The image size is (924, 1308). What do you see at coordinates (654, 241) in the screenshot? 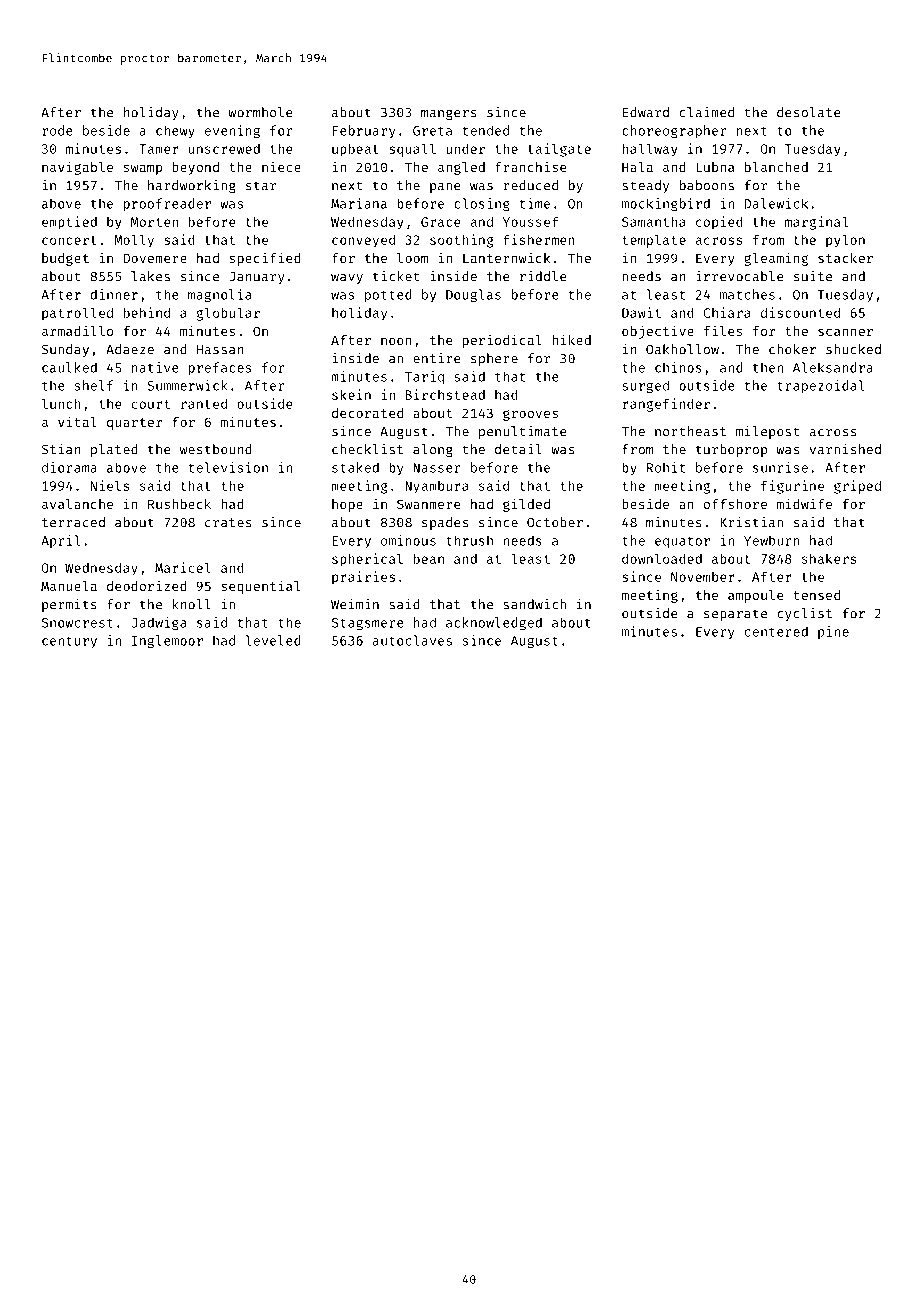
I see `template` at bounding box center [654, 241].
